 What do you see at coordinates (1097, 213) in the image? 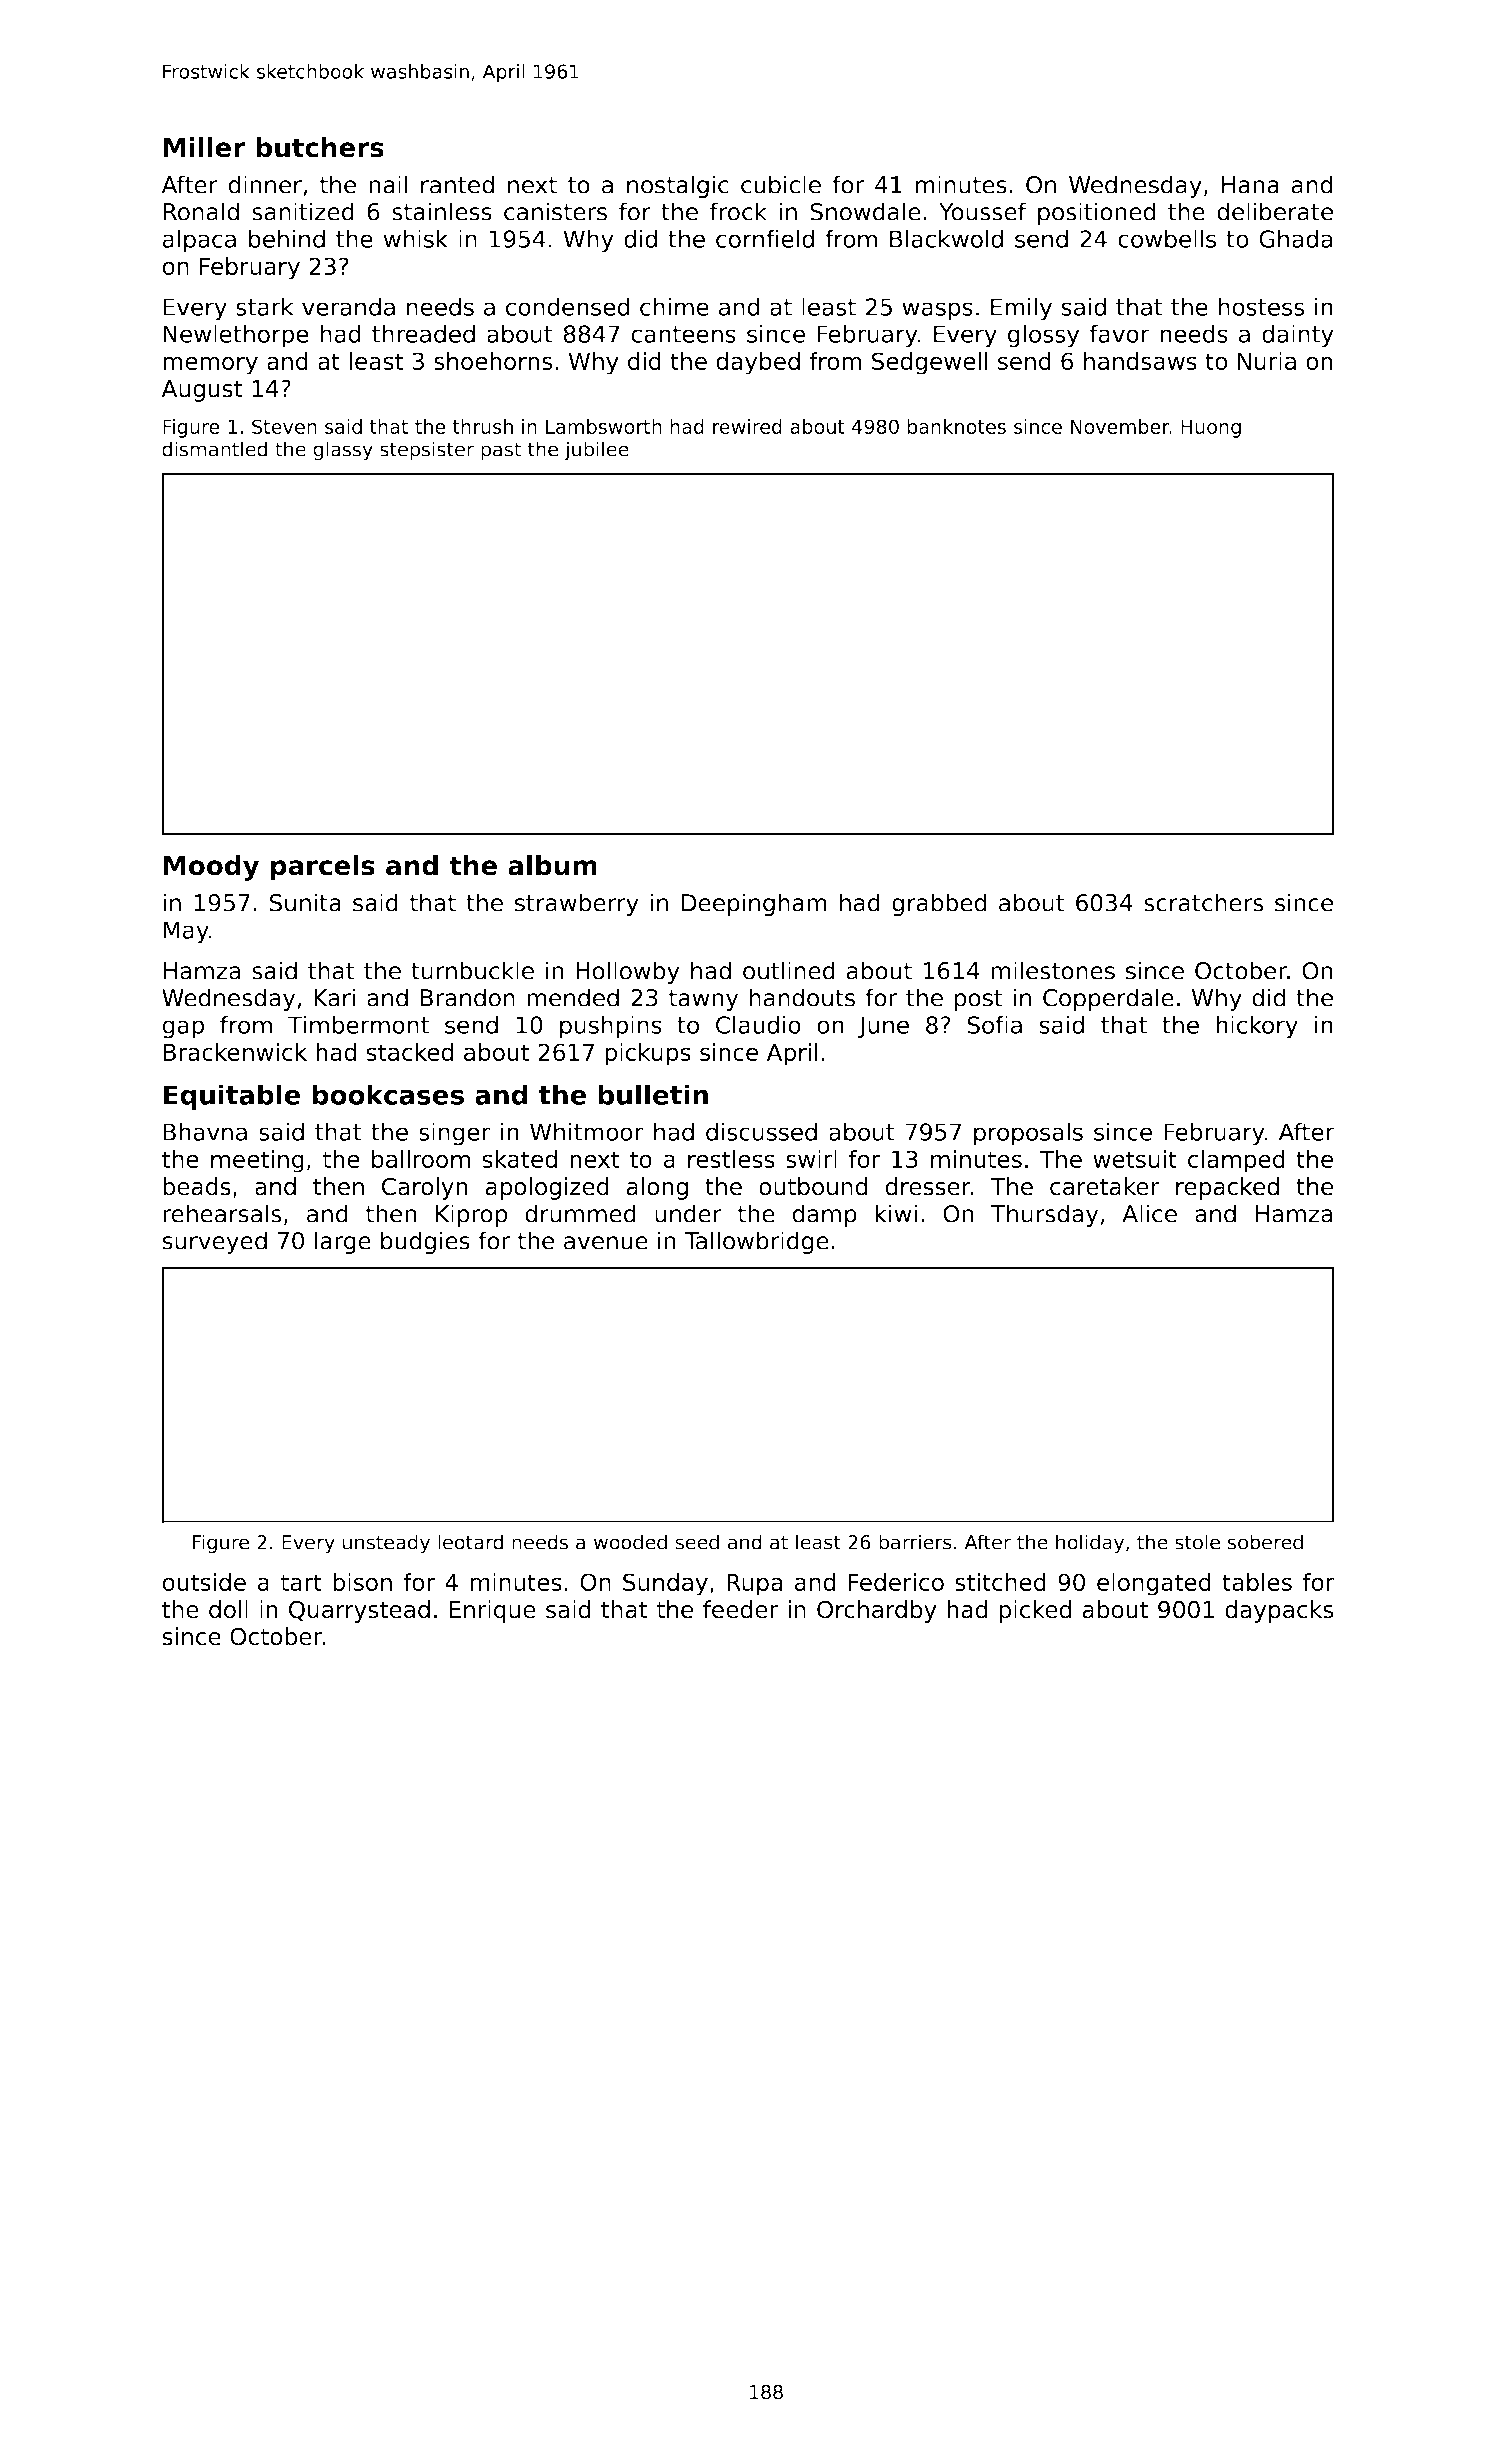
I see `positioned` at bounding box center [1097, 213].
